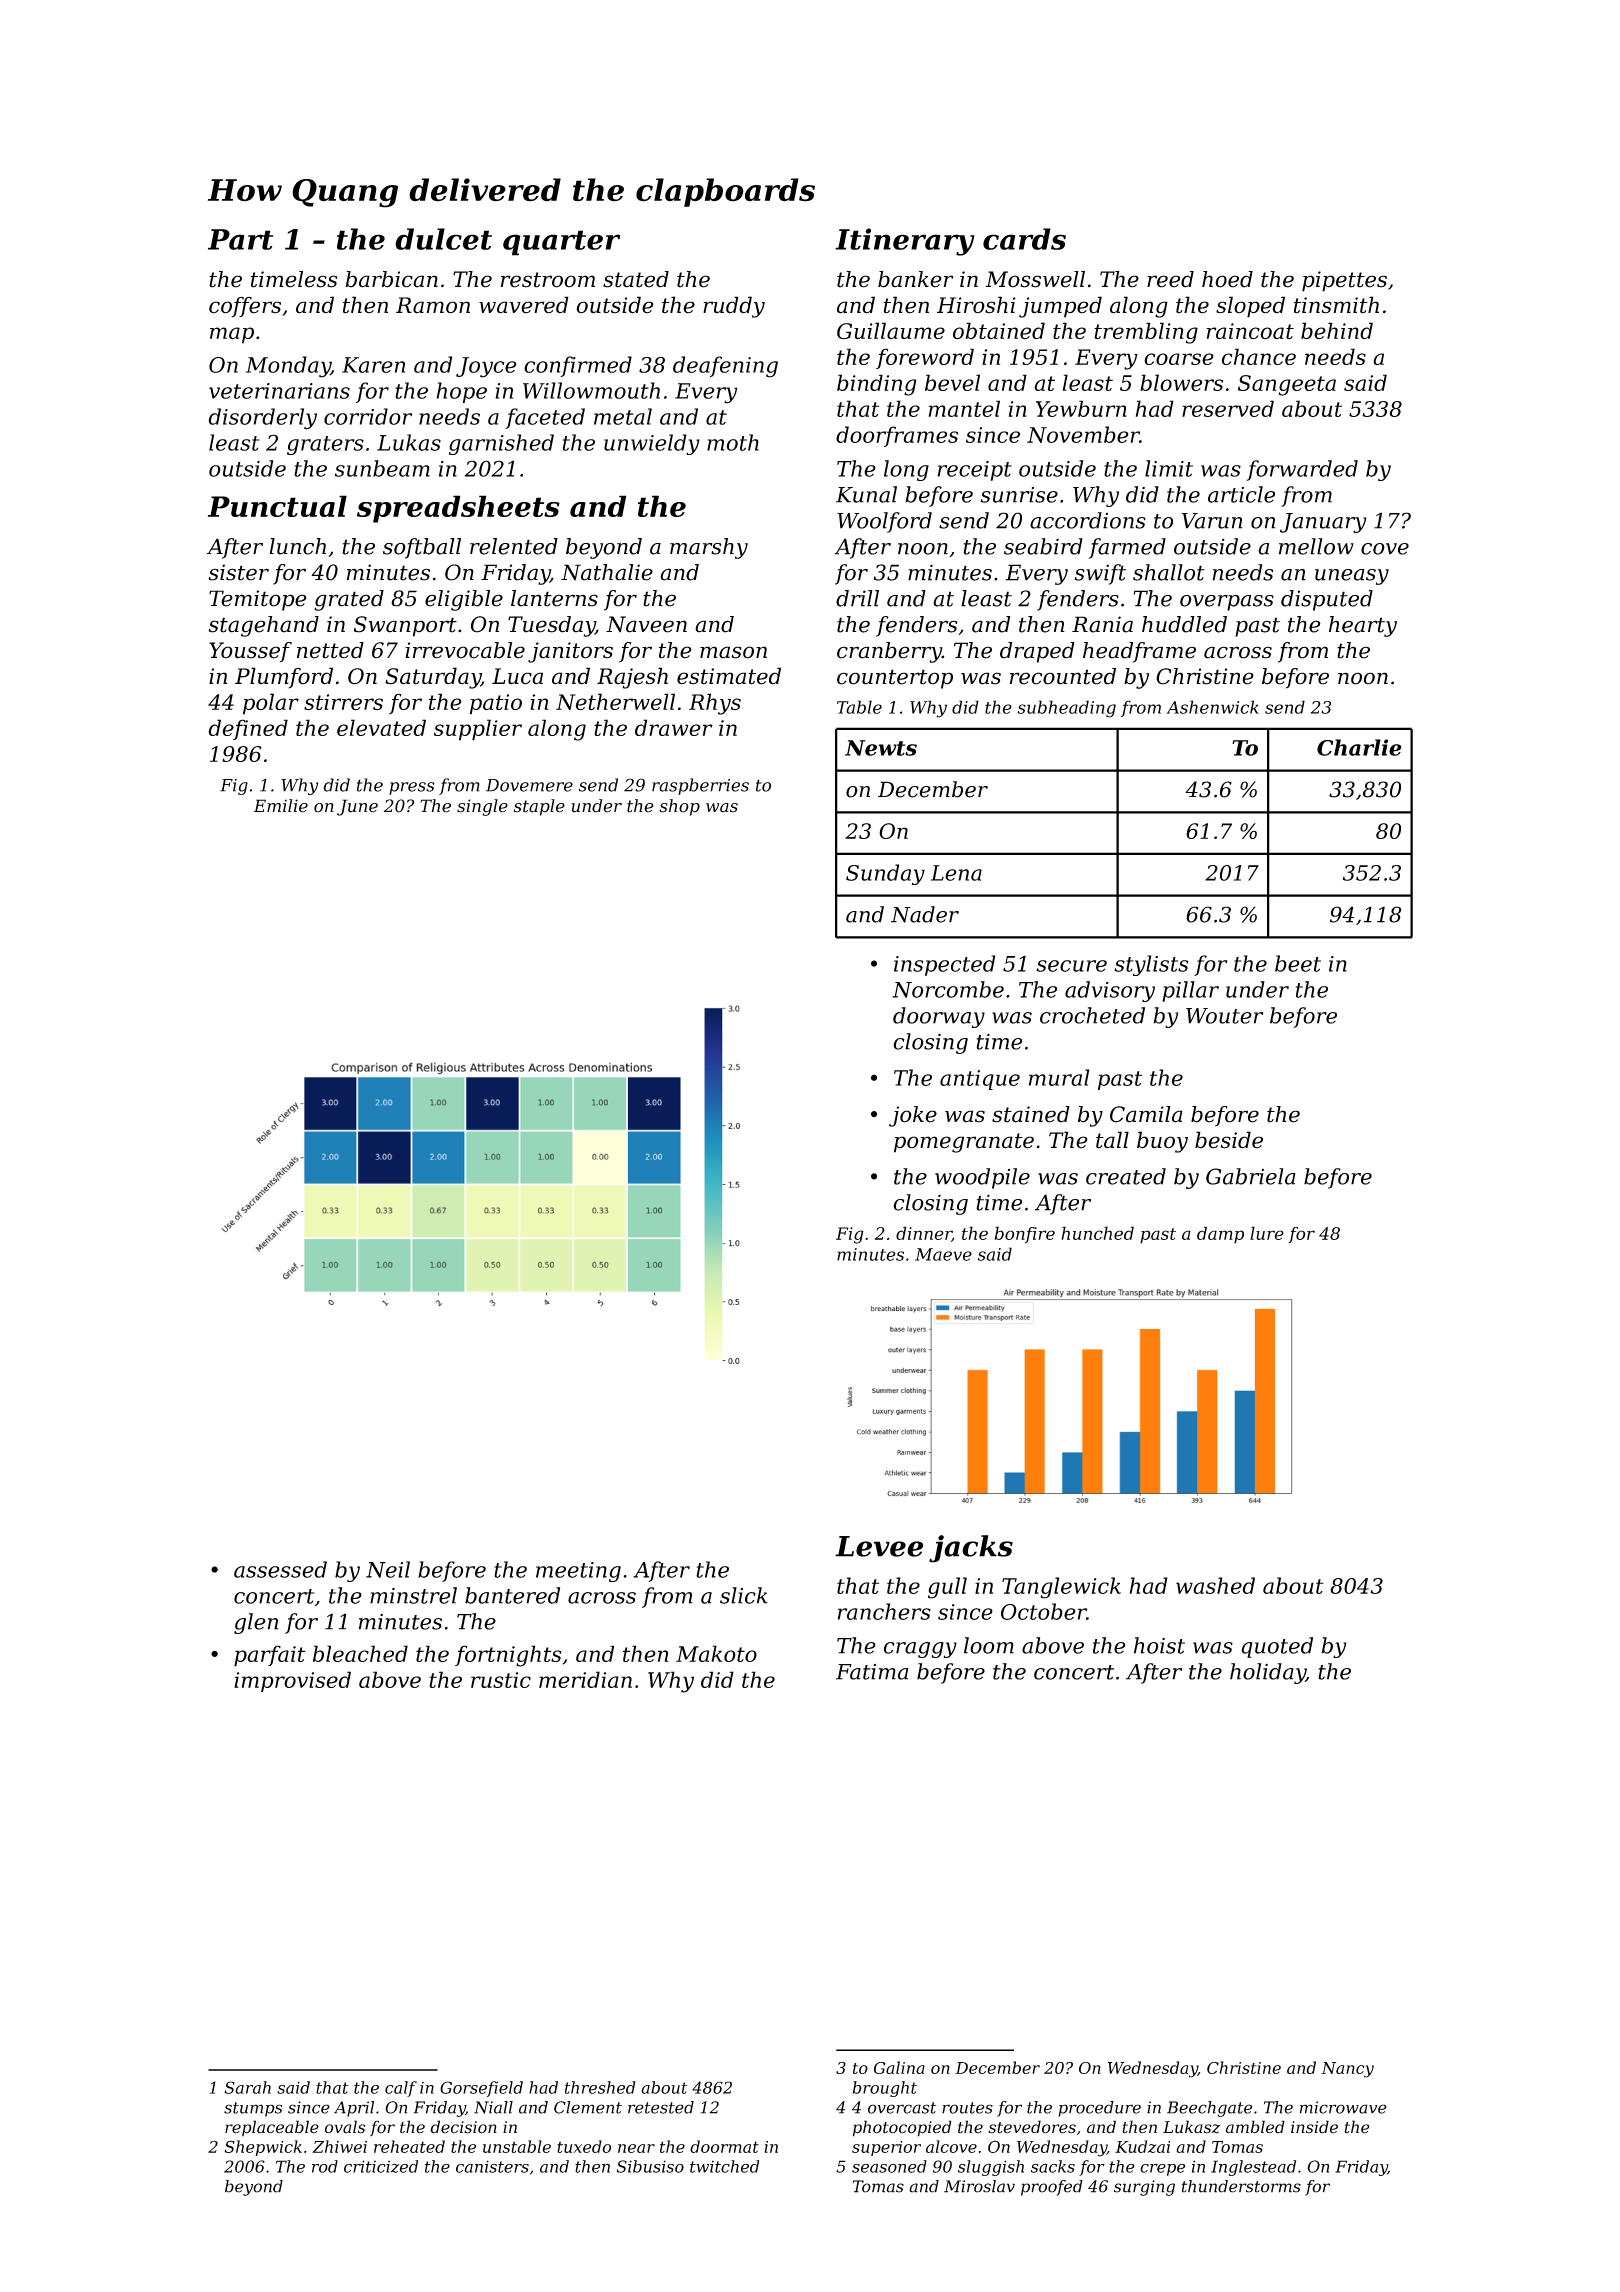 The width and height of the document is (1620, 2292). I want to click on Emilie, so click(281, 806).
